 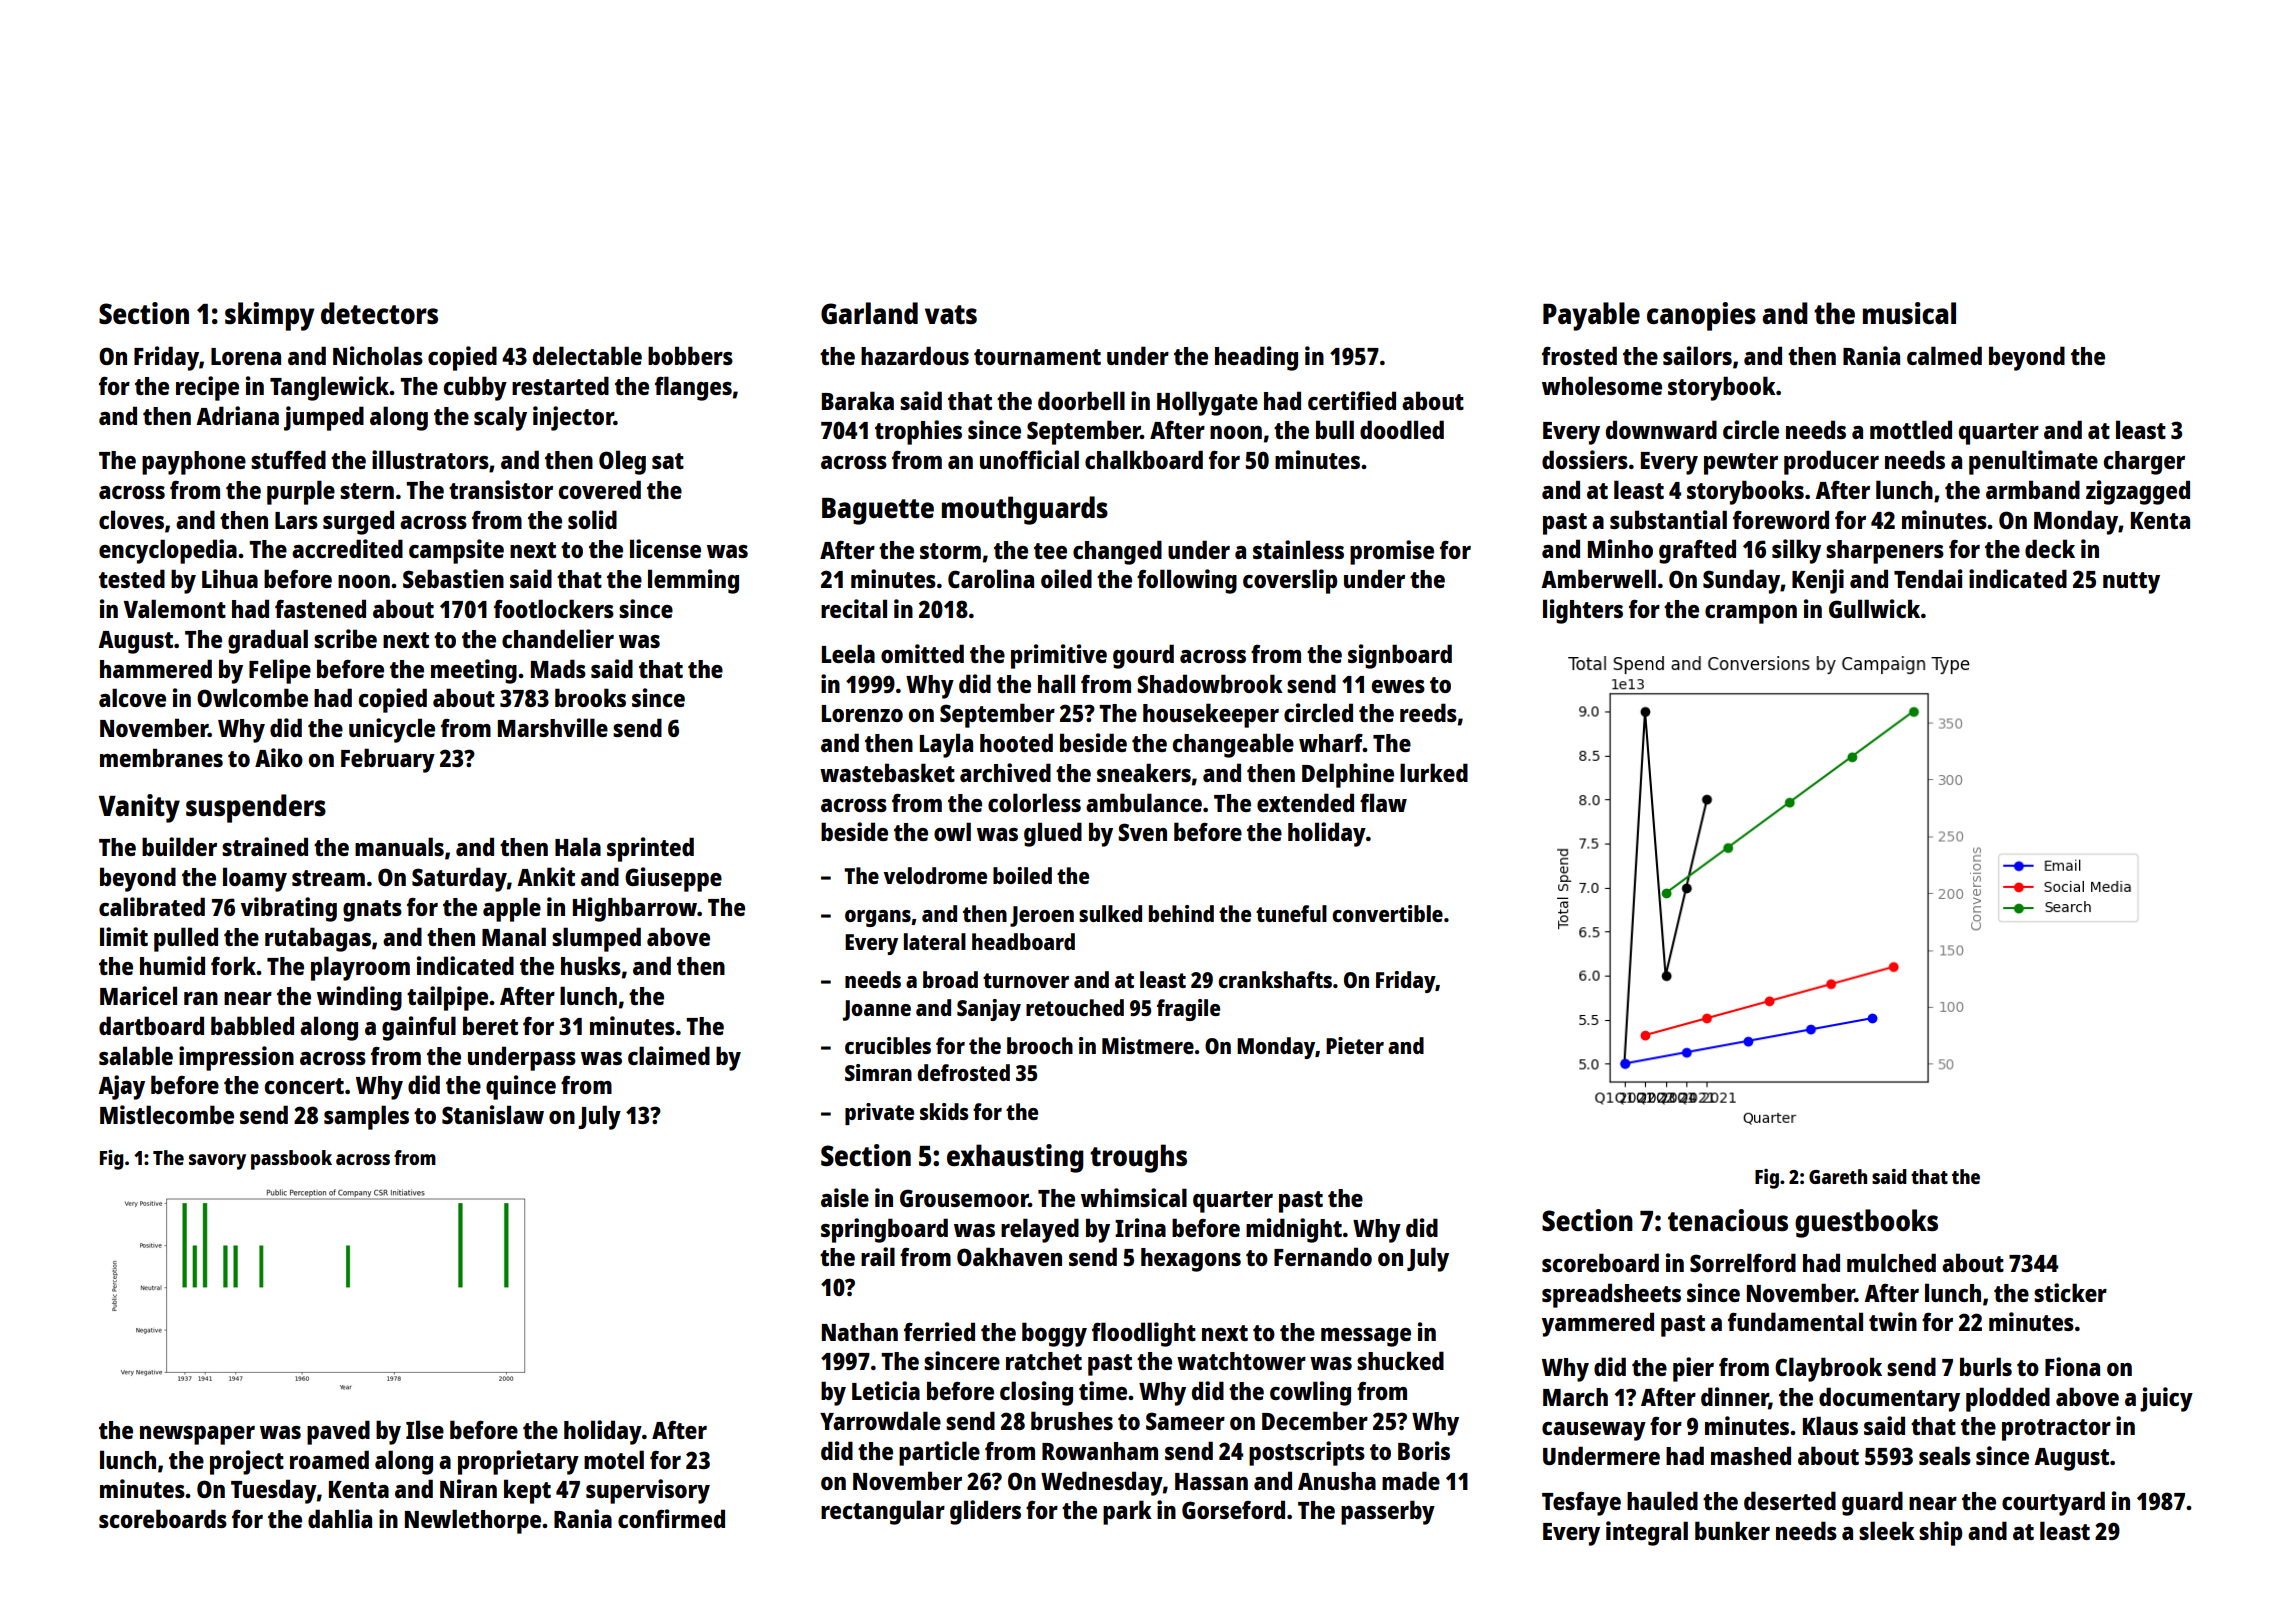 What do you see at coordinates (1323, 1256) in the page?
I see `Fernando` at bounding box center [1323, 1256].
